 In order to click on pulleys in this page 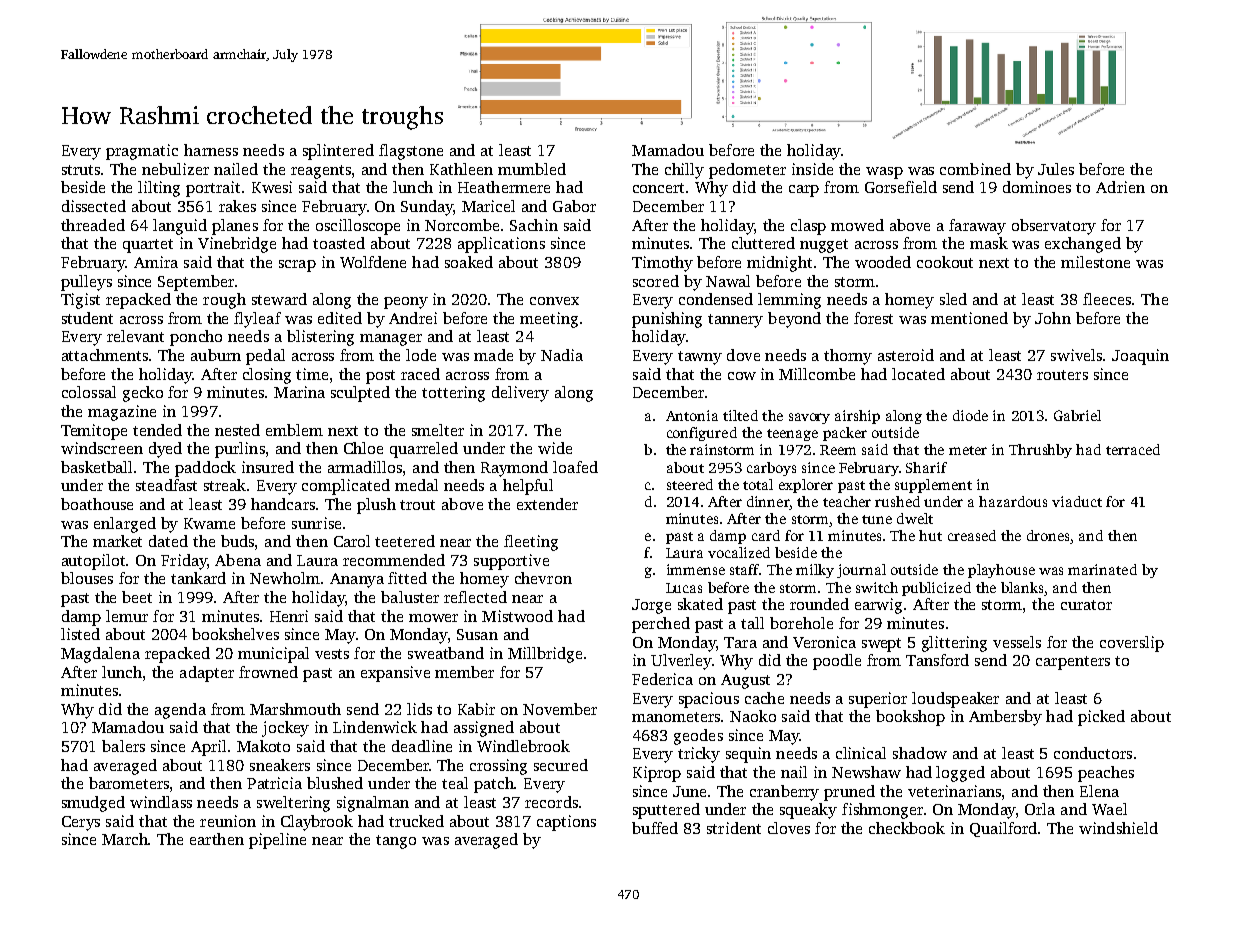, I will do `click(86, 283)`.
